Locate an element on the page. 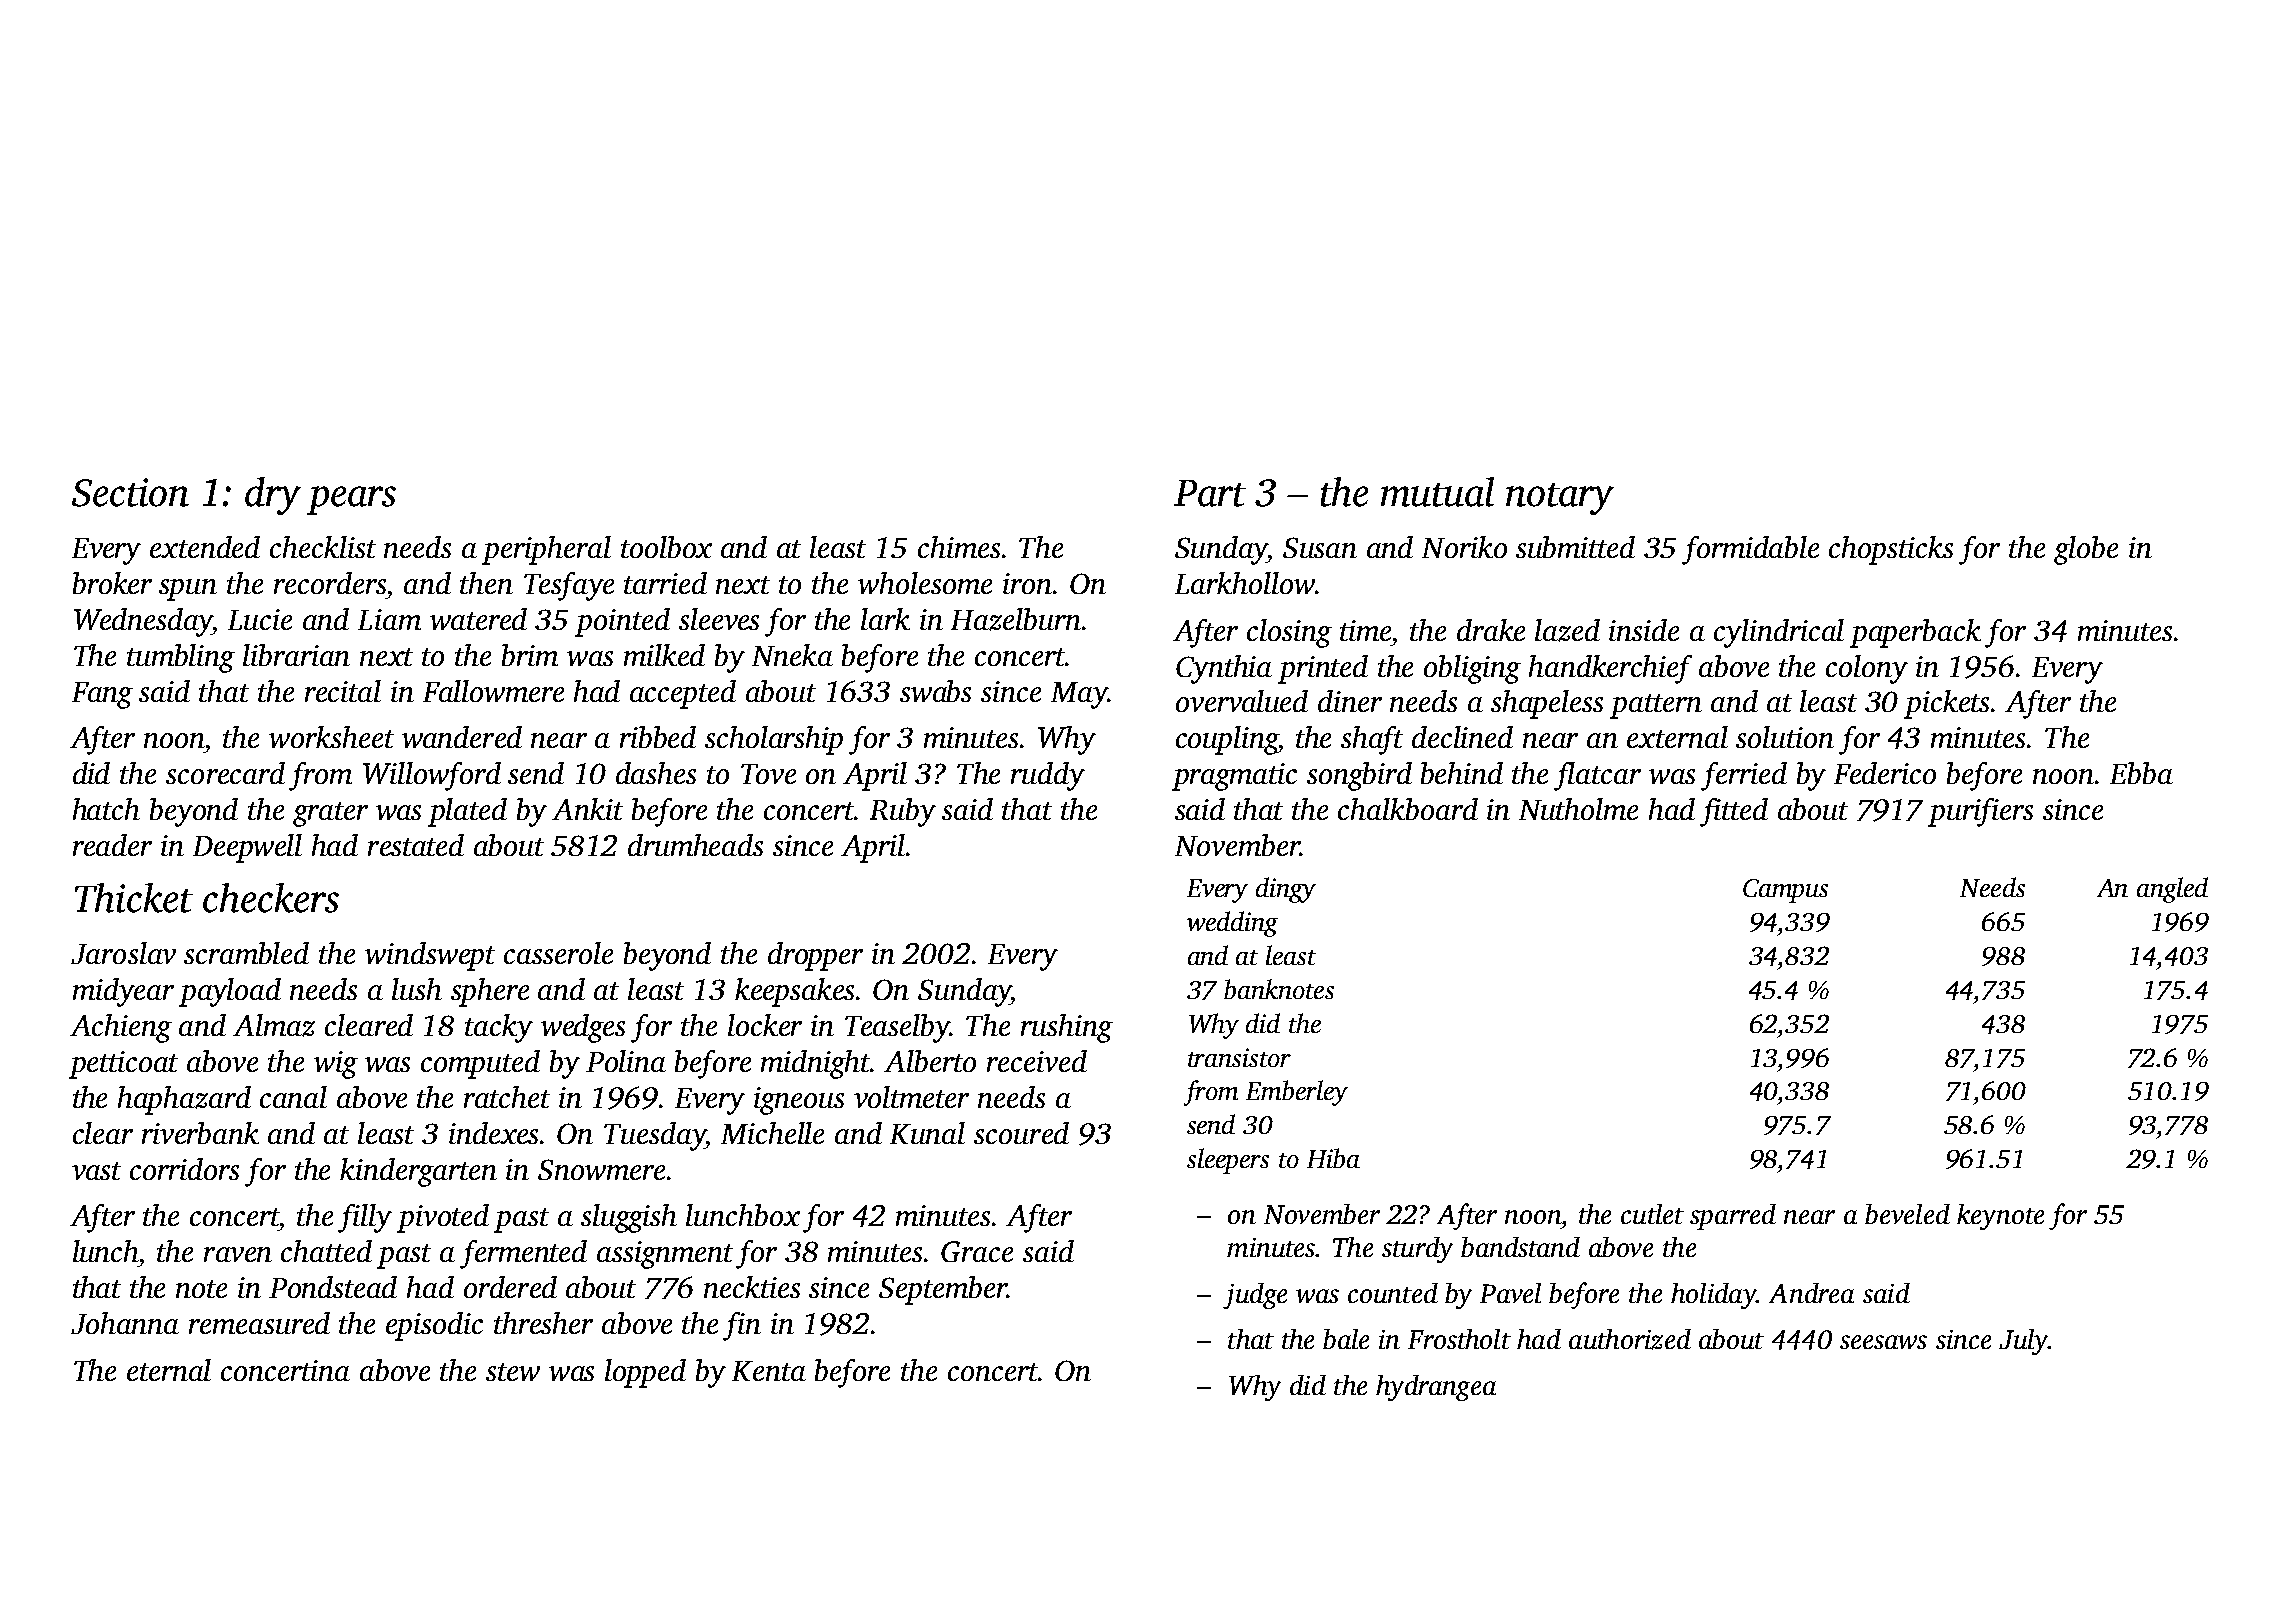  rushing is located at coordinates (1067, 1028).
